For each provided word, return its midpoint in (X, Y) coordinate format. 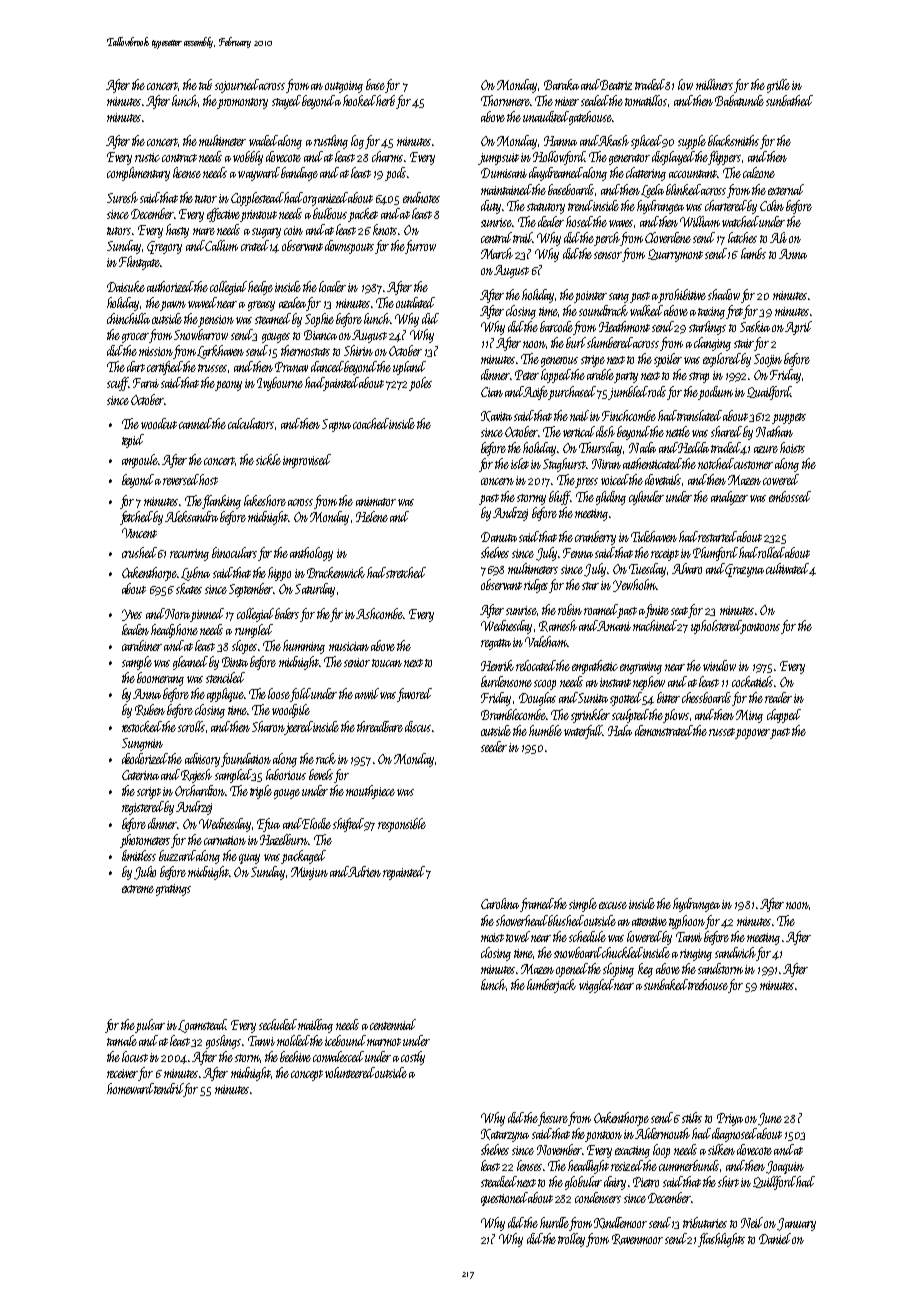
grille (778, 86)
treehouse (708, 984)
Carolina (500, 903)
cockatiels (752, 681)
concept (307, 1075)
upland (409, 368)
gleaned (190, 663)
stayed (286, 102)
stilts (692, 1117)
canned (196, 423)
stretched (406, 572)
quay (249, 859)
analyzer (729, 498)
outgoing (344, 87)
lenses (529, 1165)
